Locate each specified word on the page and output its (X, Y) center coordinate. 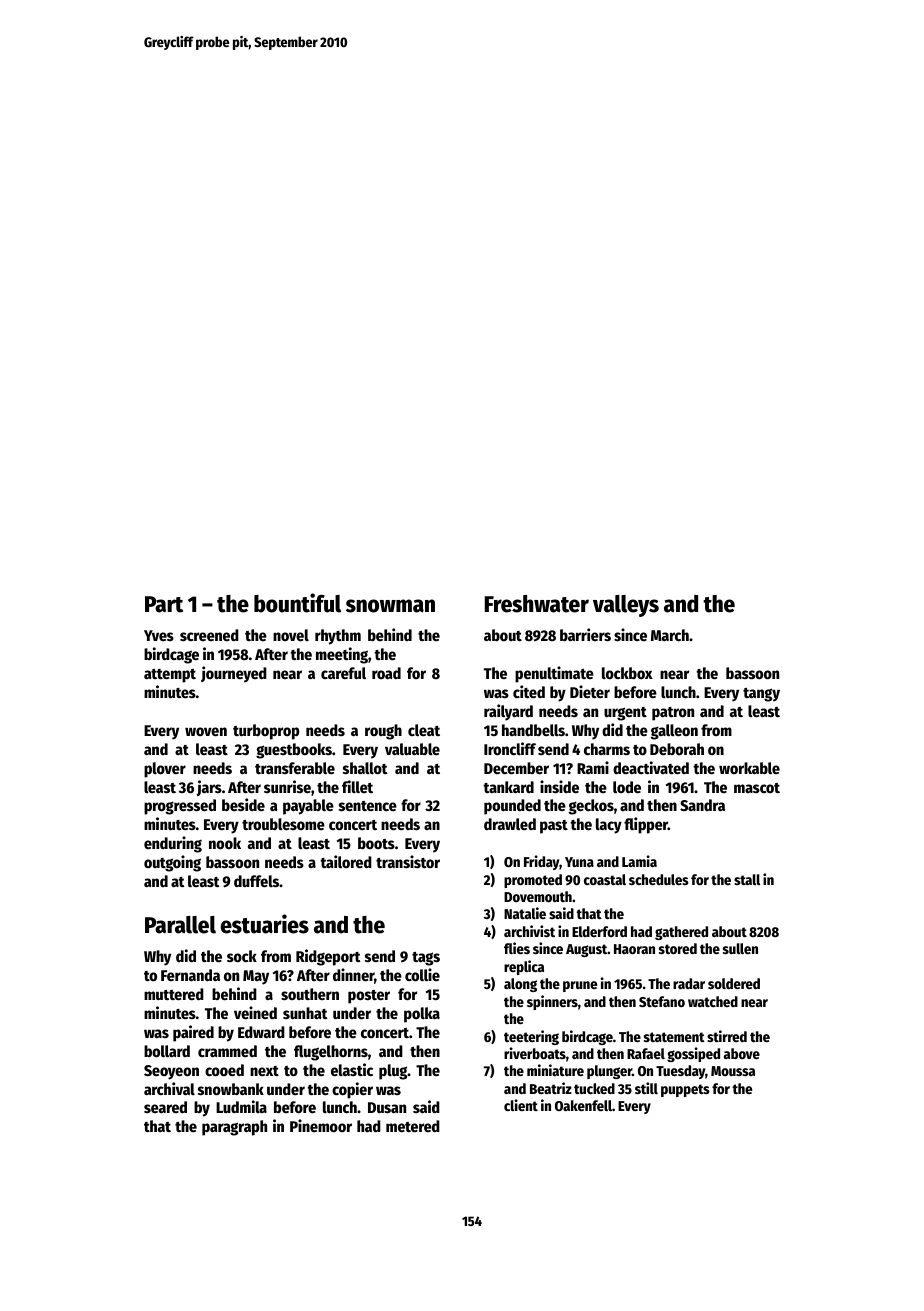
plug (393, 1072)
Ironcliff (510, 748)
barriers (585, 634)
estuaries (265, 924)
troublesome (283, 824)
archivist (529, 931)
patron (673, 714)
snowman (390, 606)
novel (291, 635)
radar (689, 983)
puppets (685, 1090)
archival (169, 1088)
